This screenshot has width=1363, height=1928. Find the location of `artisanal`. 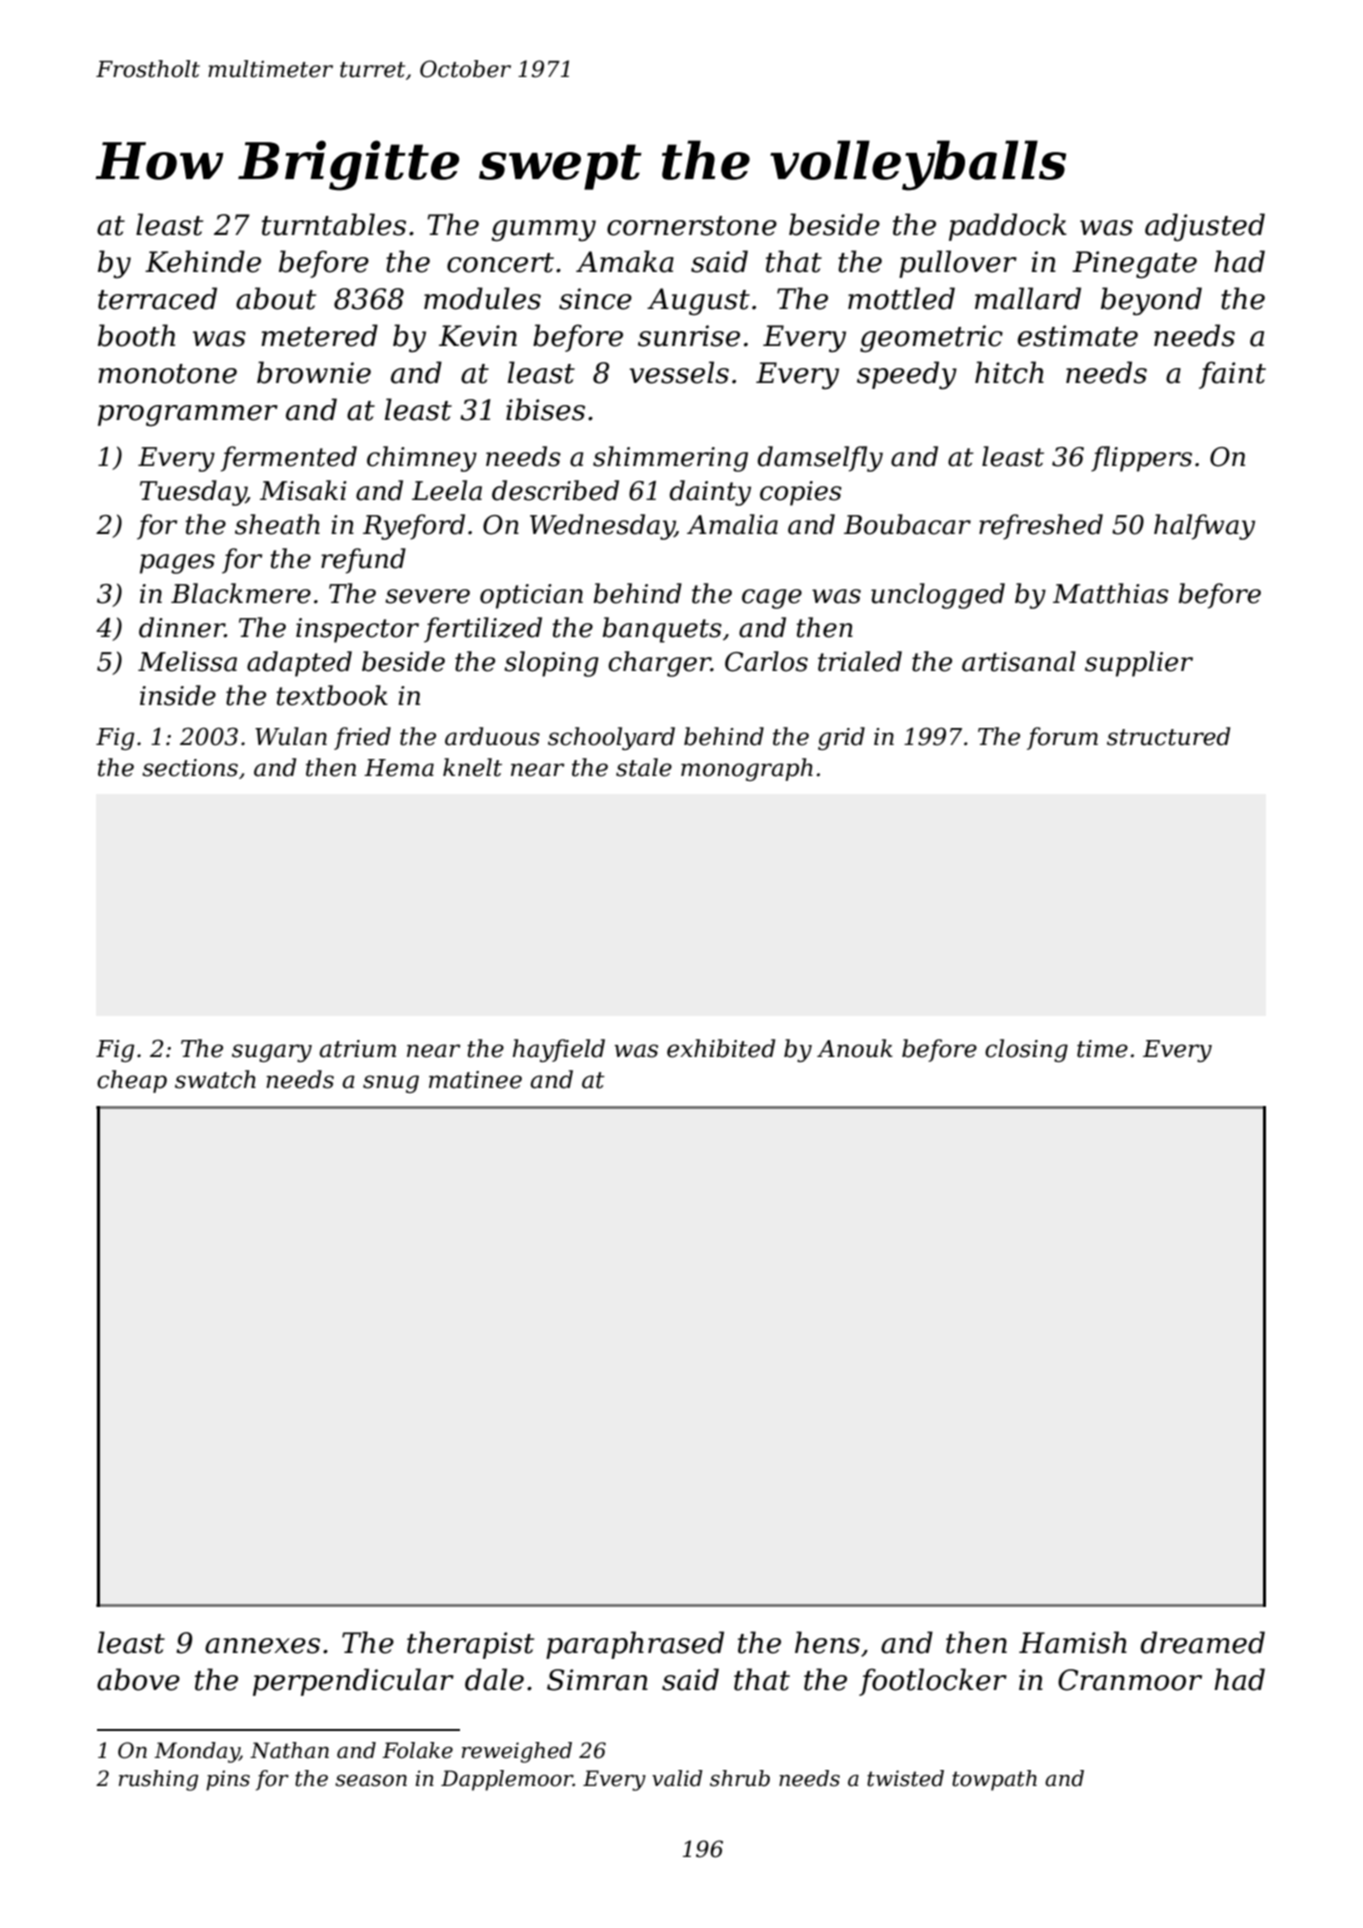

artisanal is located at coordinates (1019, 661).
